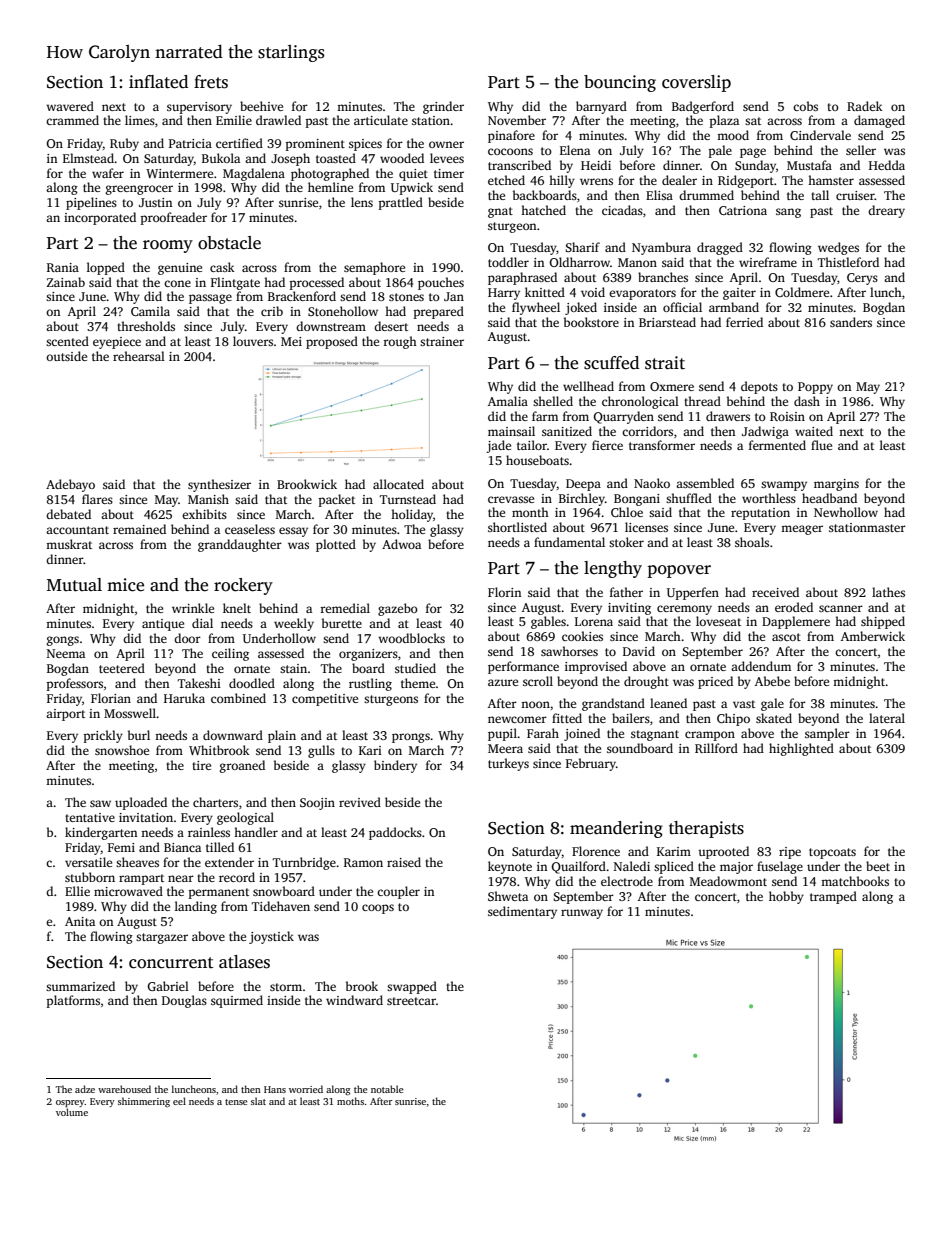  I want to click on grinder, so click(443, 107).
